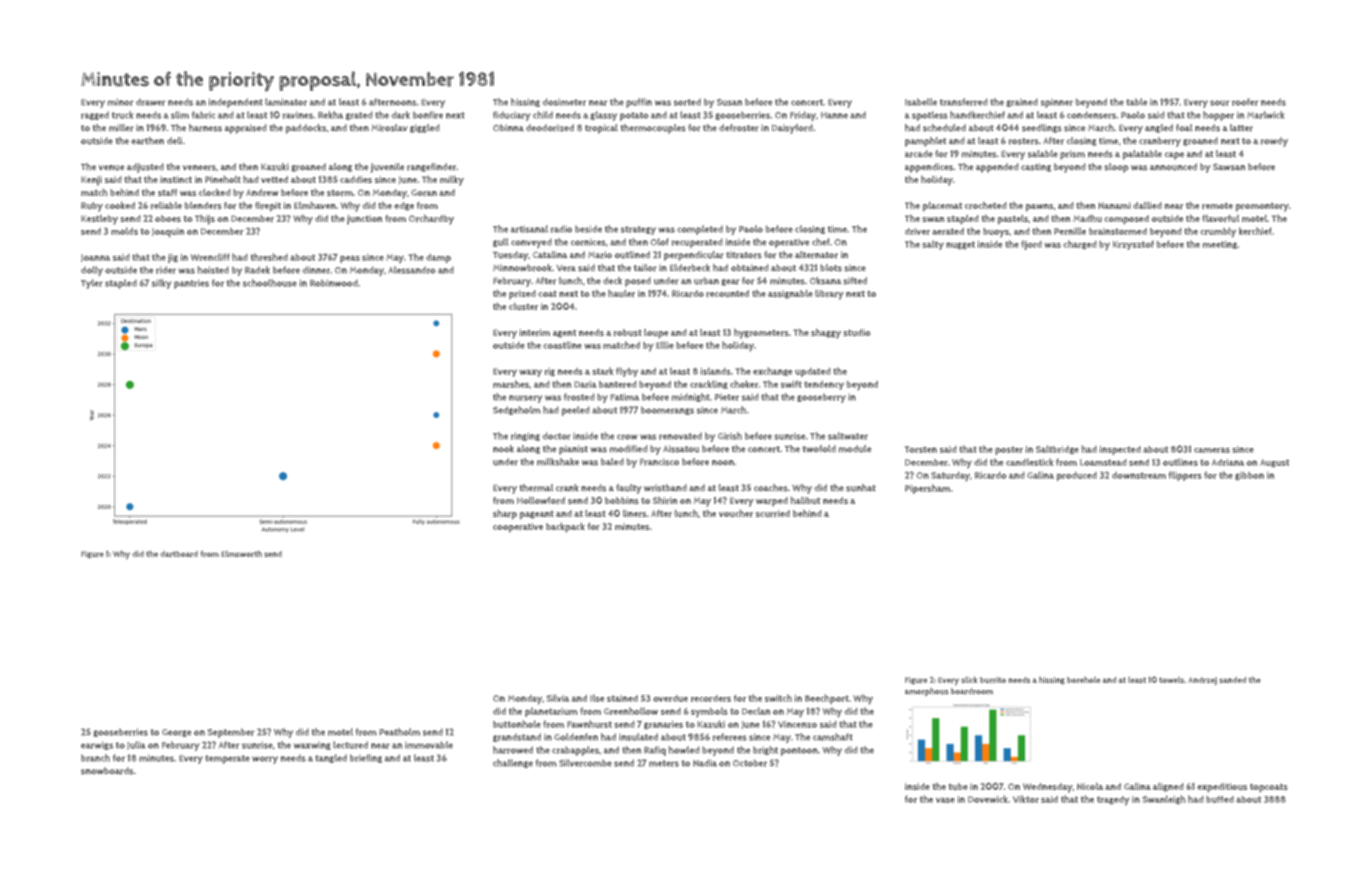  What do you see at coordinates (107, 771) in the screenshot?
I see `snowboards` at bounding box center [107, 771].
